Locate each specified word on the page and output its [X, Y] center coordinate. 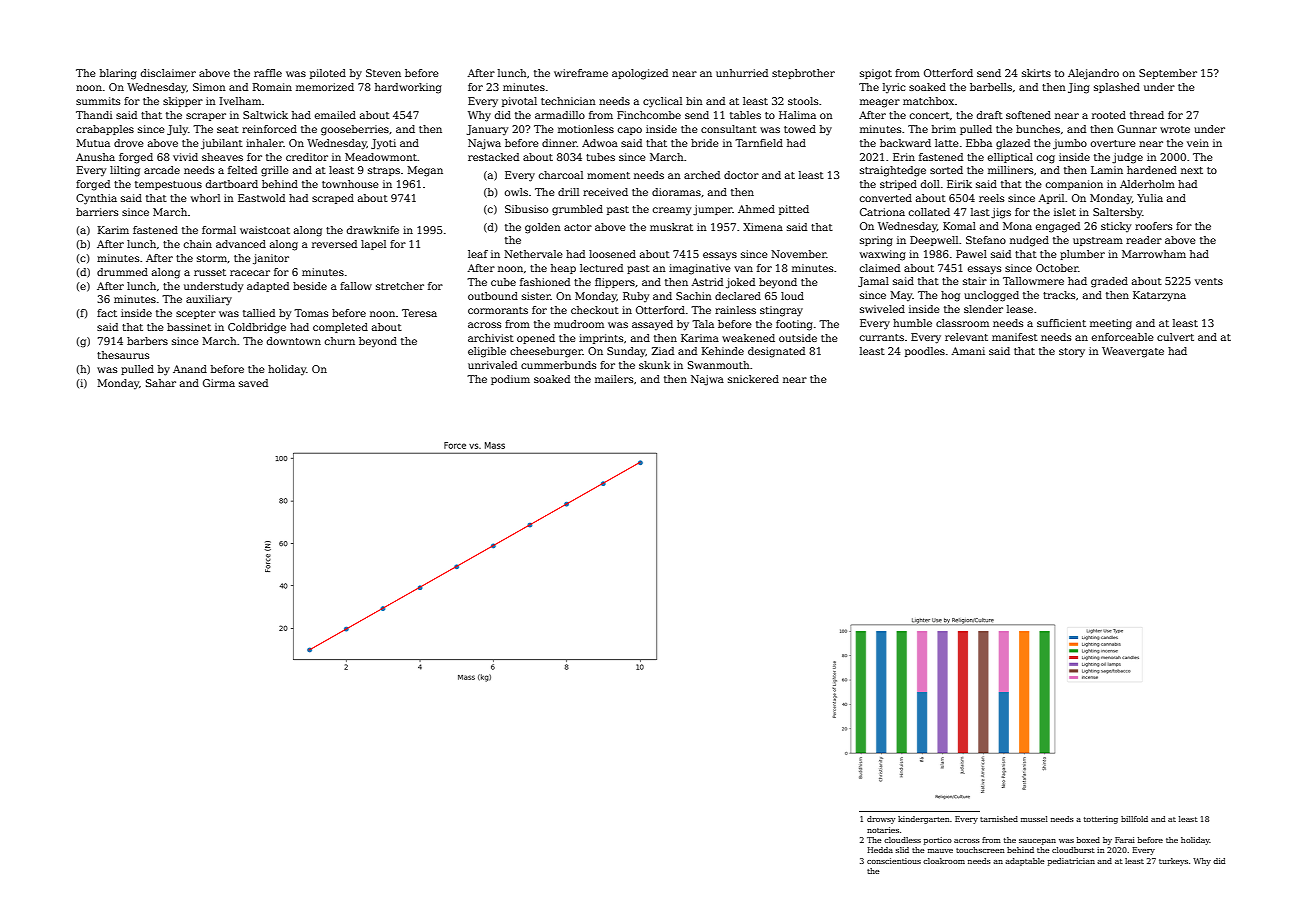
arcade [162, 170]
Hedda [880, 850]
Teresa [419, 313]
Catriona [882, 212]
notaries [883, 830]
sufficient [1061, 323]
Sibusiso [526, 209]
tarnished [999, 819]
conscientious [894, 861]
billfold [1134, 819]
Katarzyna [1159, 296]
